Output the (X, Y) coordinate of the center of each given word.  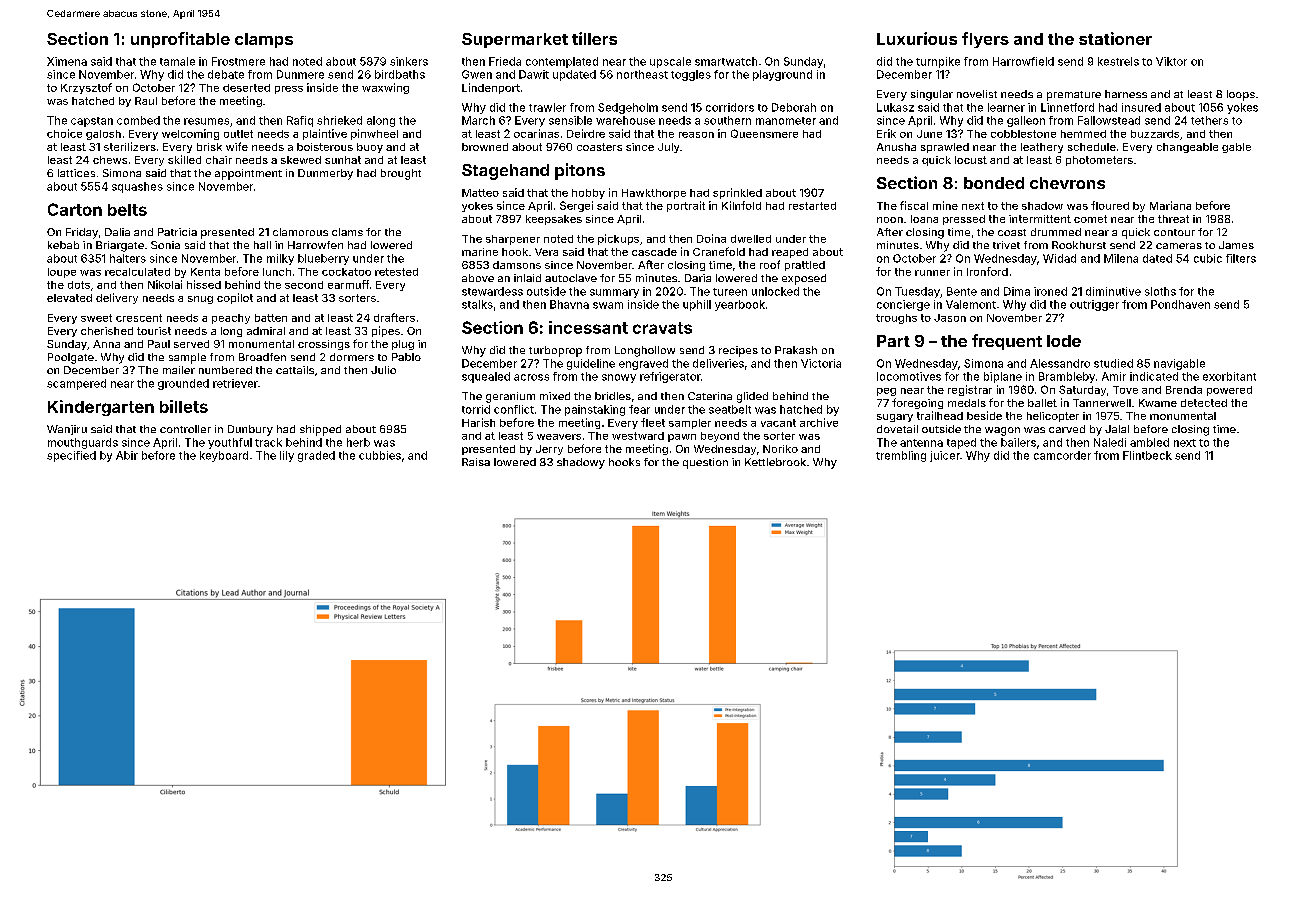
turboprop (555, 351)
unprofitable (180, 40)
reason (696, 135)
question (705, 463)
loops (1241, 95)
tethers (1209, 120)
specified (71, 456)
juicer (945, 456)
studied (1113, 363)
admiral (266, 331)
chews (110, 160)
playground (782, 75)
